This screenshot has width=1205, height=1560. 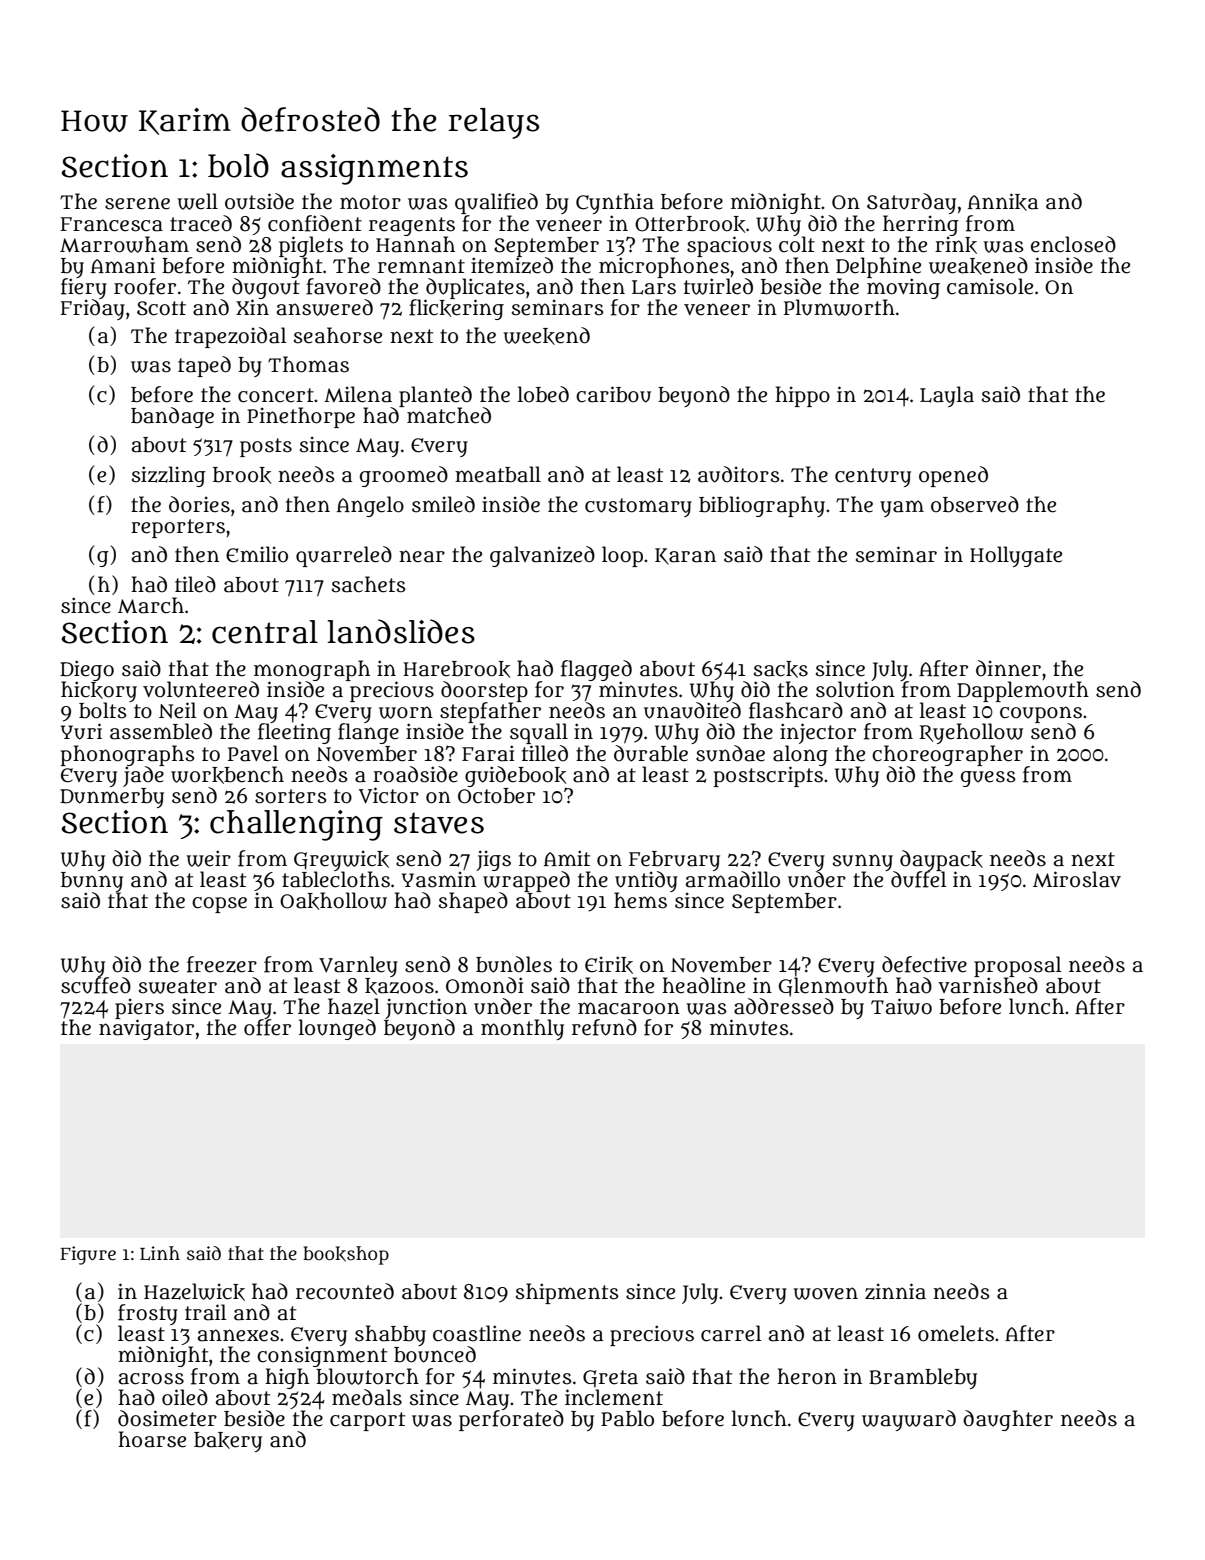 I want to click on perforated, so click(x=511, y=1420).
